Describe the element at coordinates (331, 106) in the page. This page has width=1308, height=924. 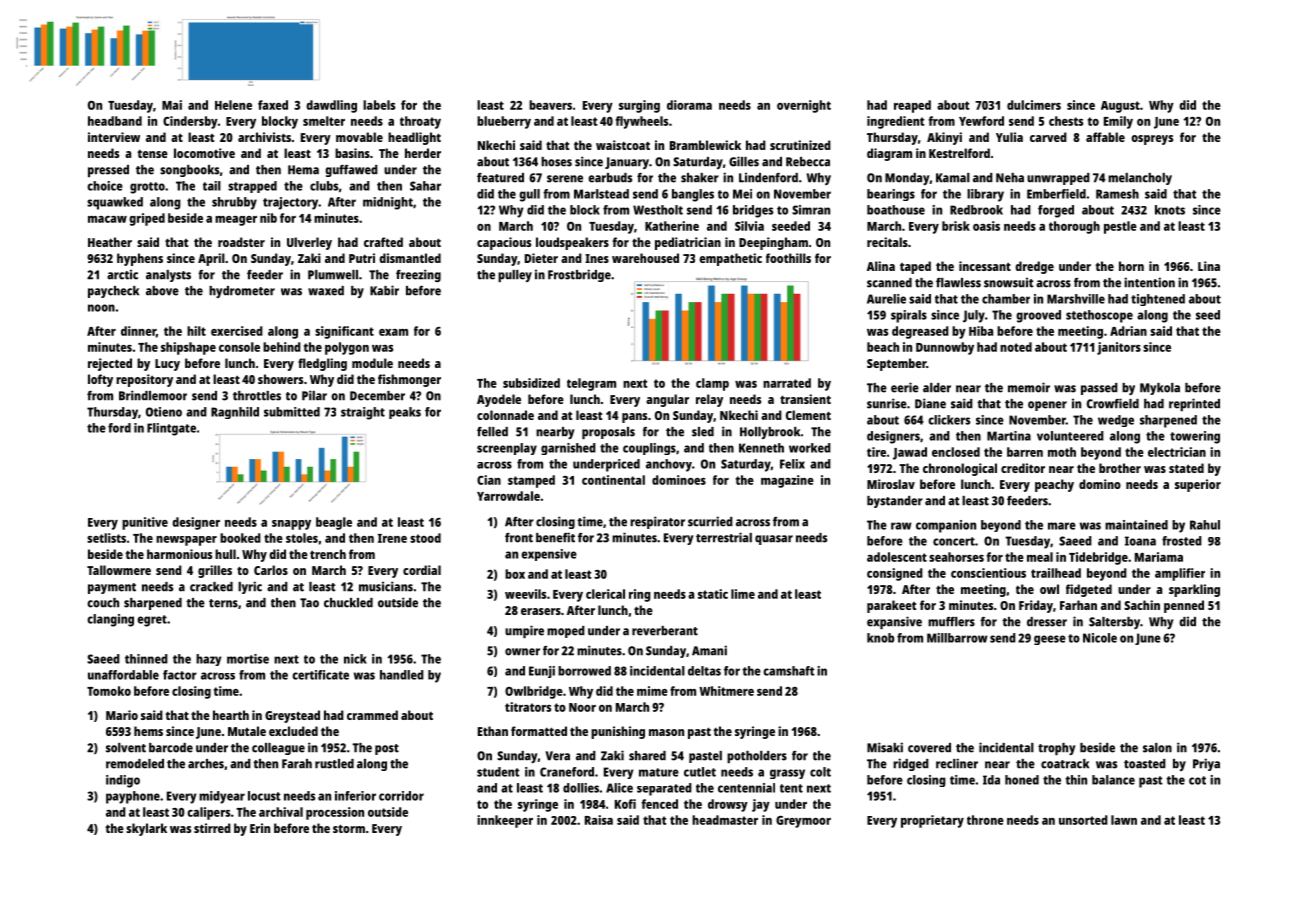
I see `dawdling` at that location.
